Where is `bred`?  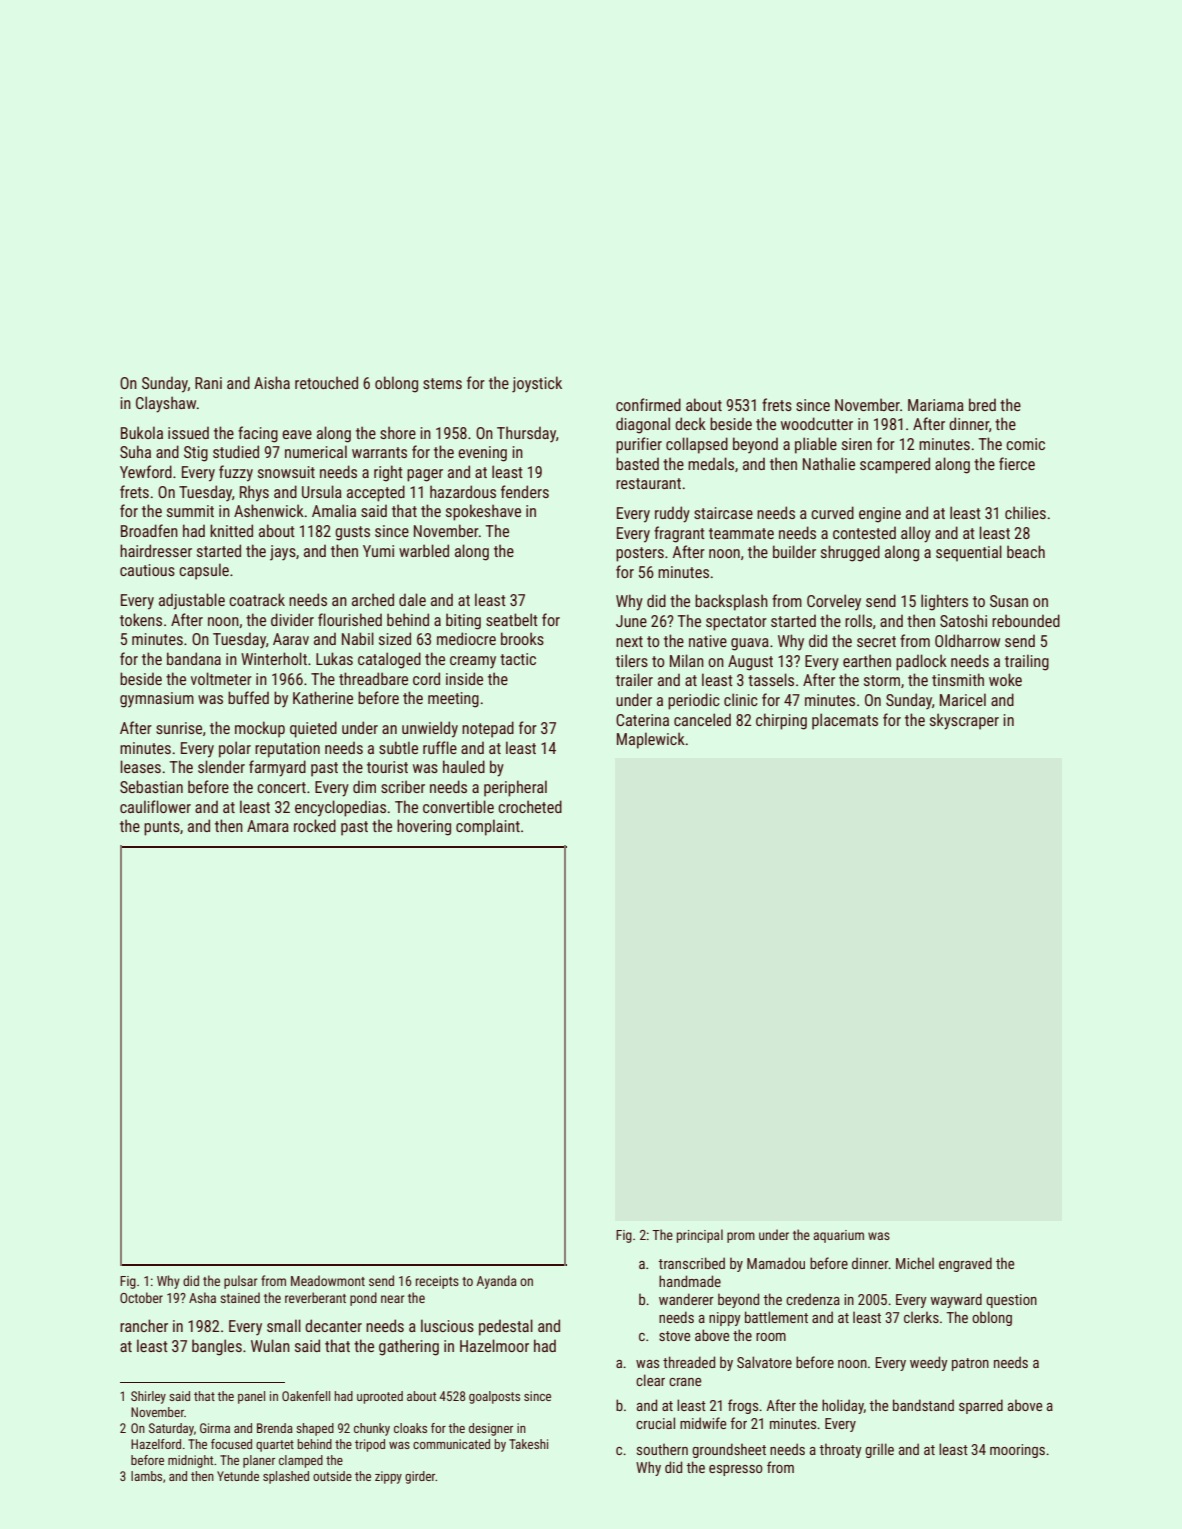
bred is located at coordinates (982, 404).
